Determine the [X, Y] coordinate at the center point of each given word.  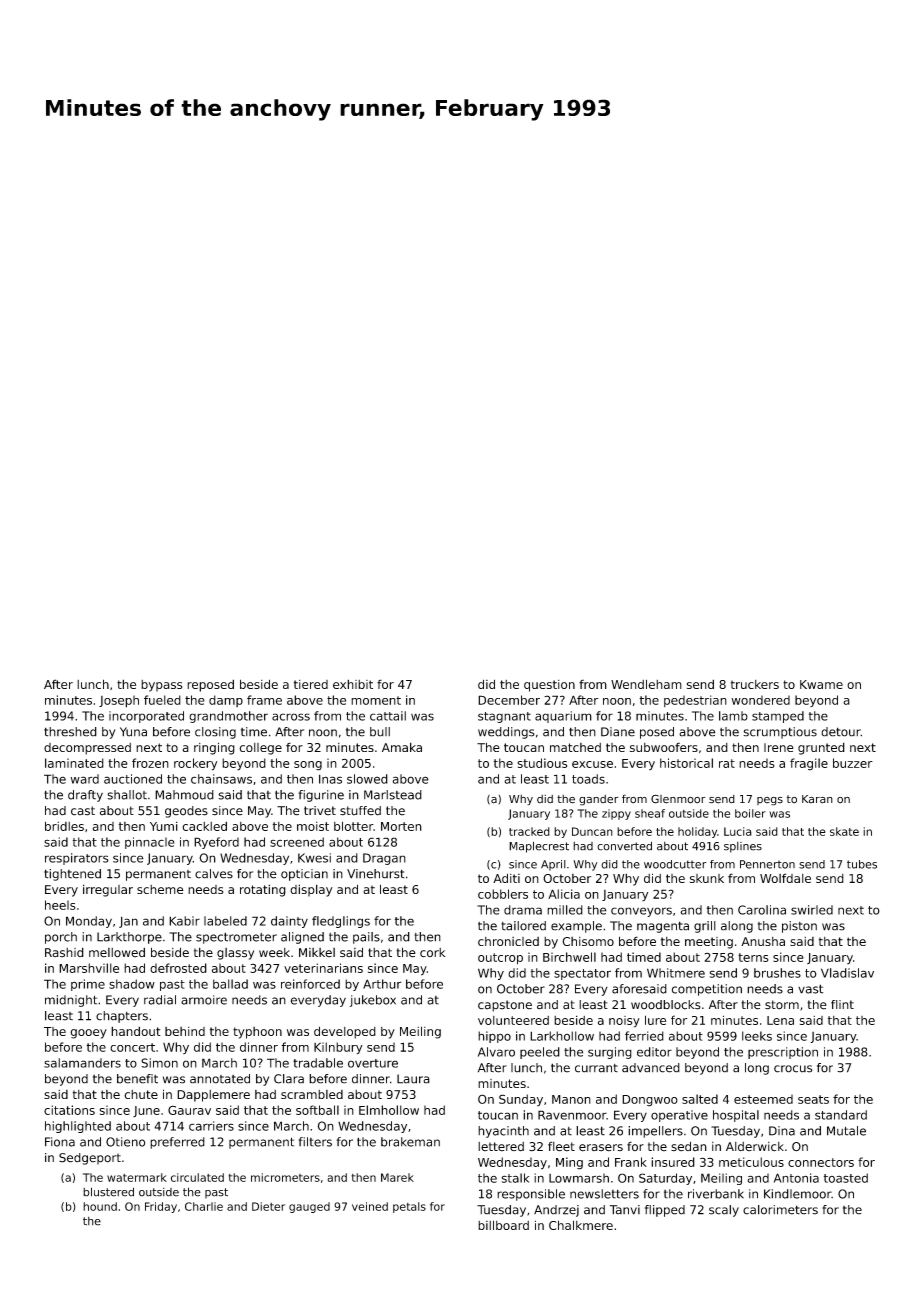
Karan [817, 799]
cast [83, 811]
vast [810, 989]
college [260, 749]
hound [100, 1206]
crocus [793, 1069]
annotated [220, 1079]
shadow [132, 984]
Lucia [738, 831]
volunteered [513, 1020]
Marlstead [393, 795]
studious [542, 763]
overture [373, 1063]
